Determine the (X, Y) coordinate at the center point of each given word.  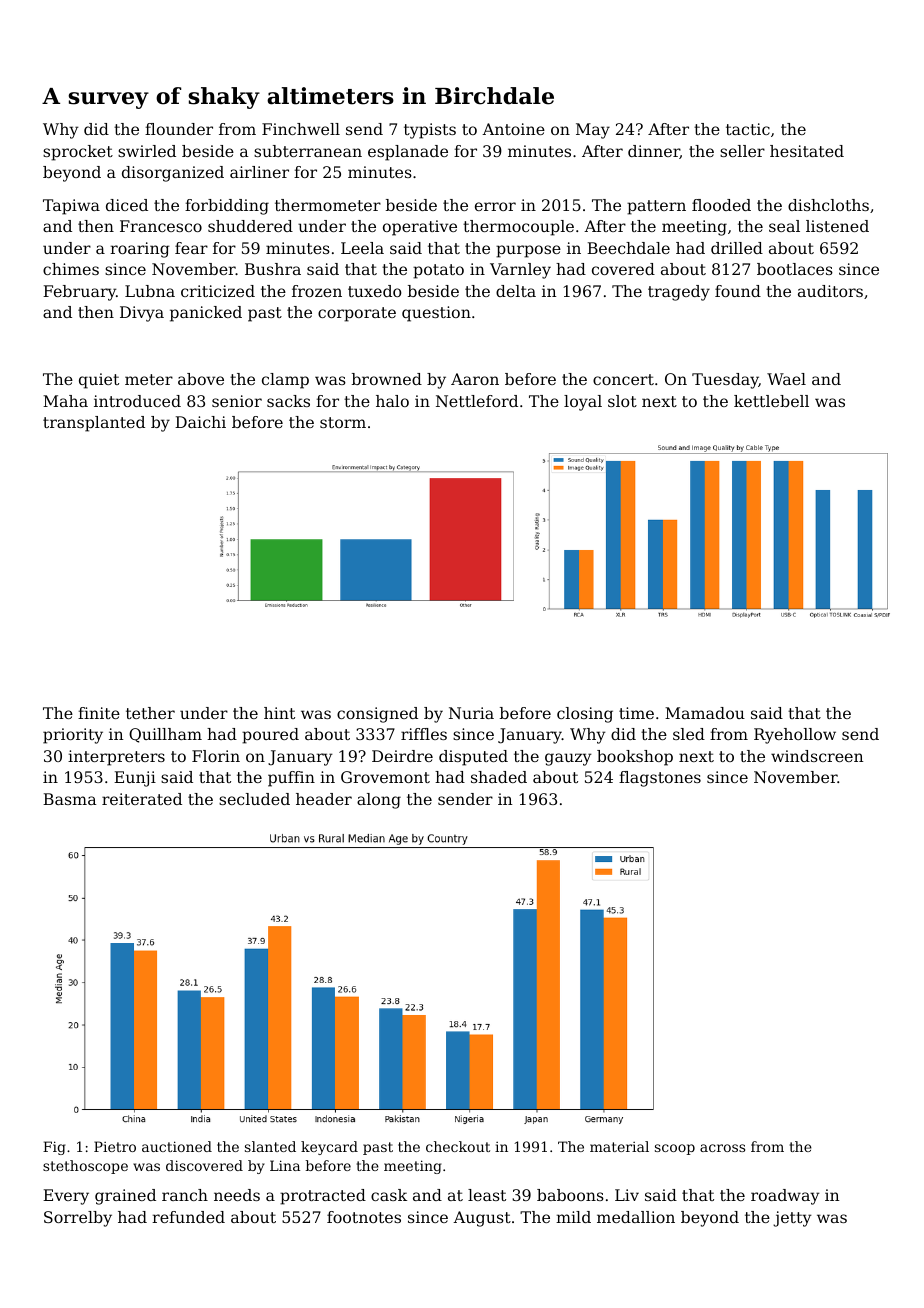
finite (99, 713)
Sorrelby (78, 1219)
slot (622, 401)
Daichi (200, 422)
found (738, 291)
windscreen (817, 756)
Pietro (115, 1146)
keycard (329, 1148)
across (722, 1148)
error (495, 206)
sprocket (78, 153)
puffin (291, 779)
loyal (583, 403)
